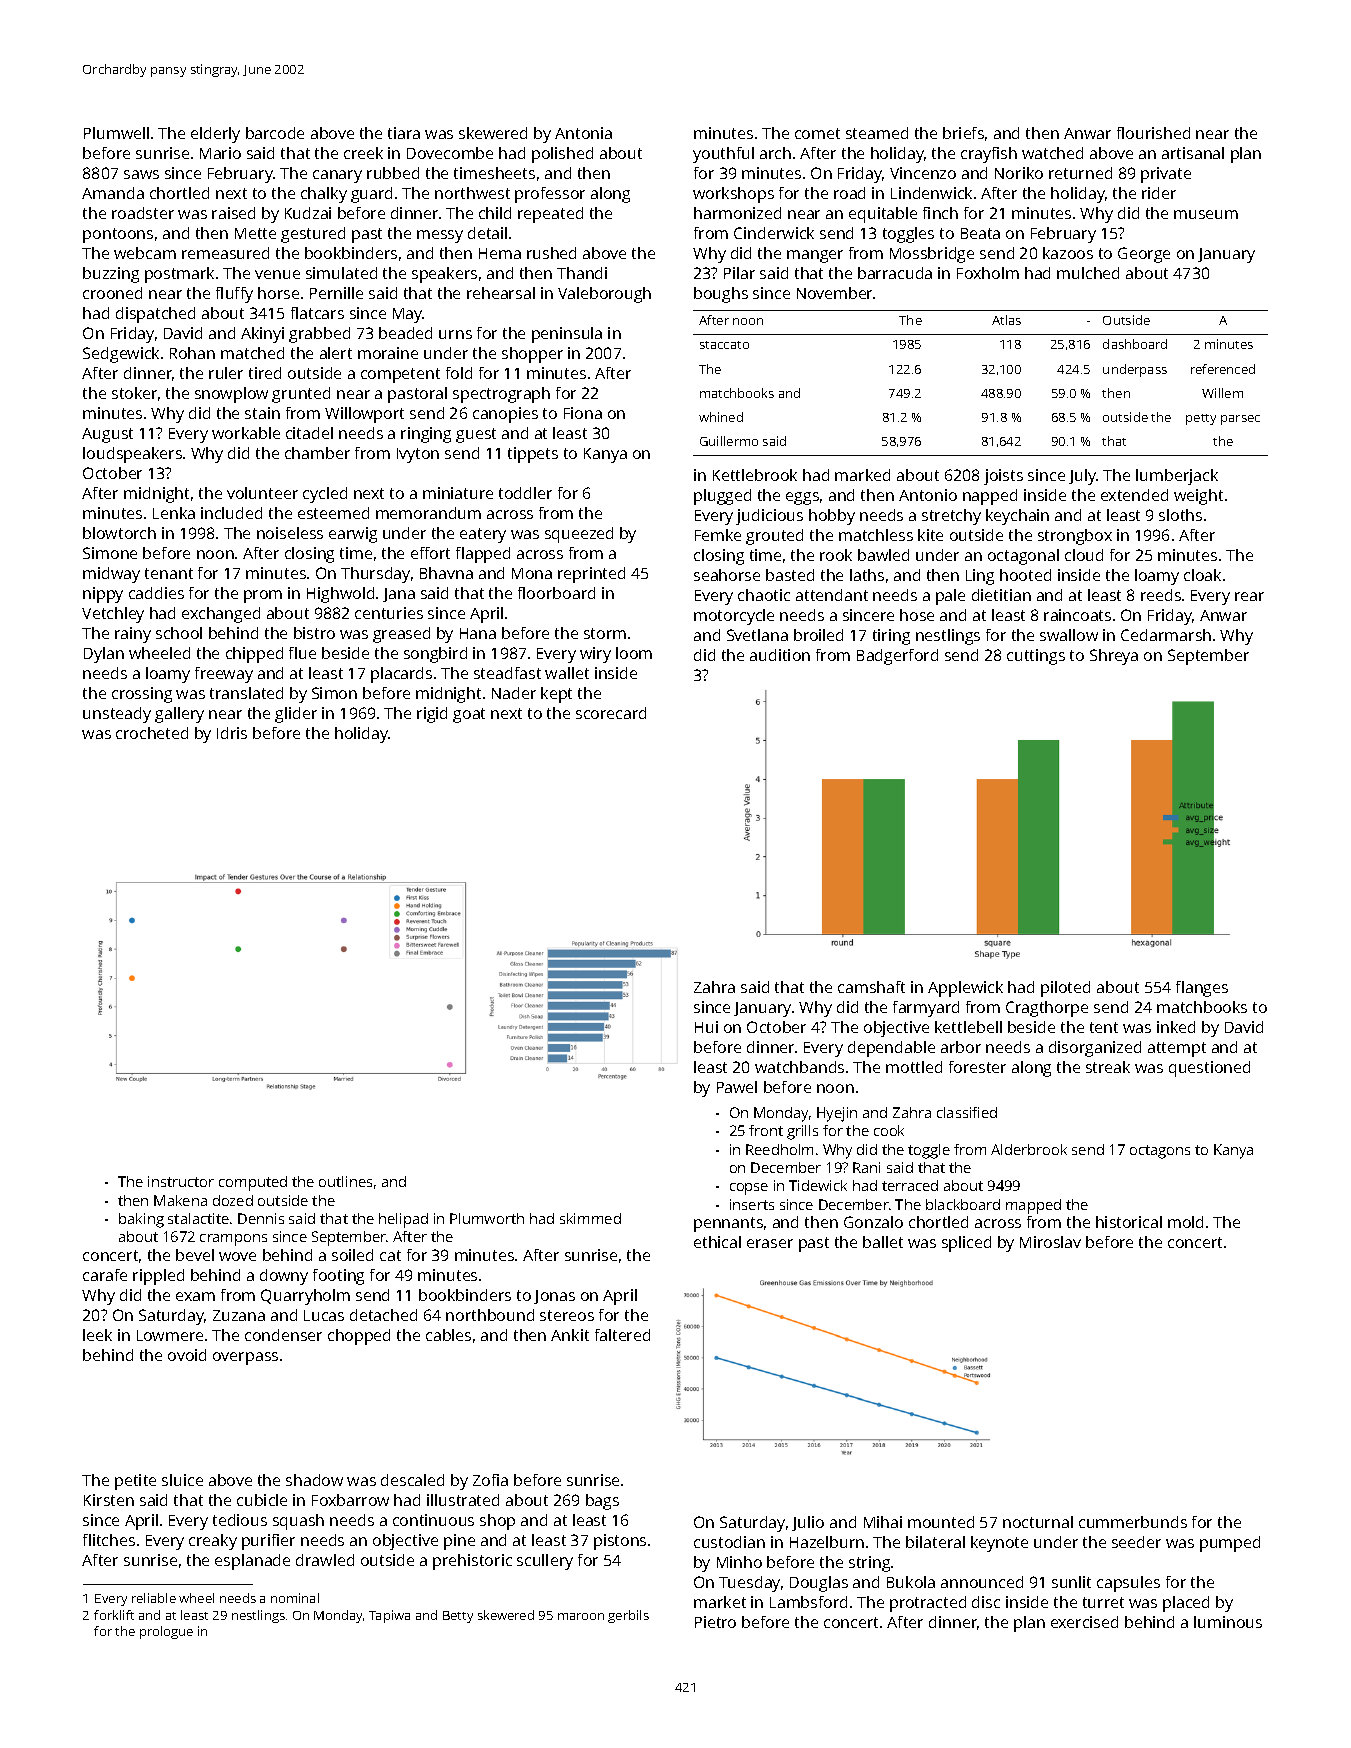  Describe the element at coordinates (817, 133) in the screenshot. I see `comet` at that location.
